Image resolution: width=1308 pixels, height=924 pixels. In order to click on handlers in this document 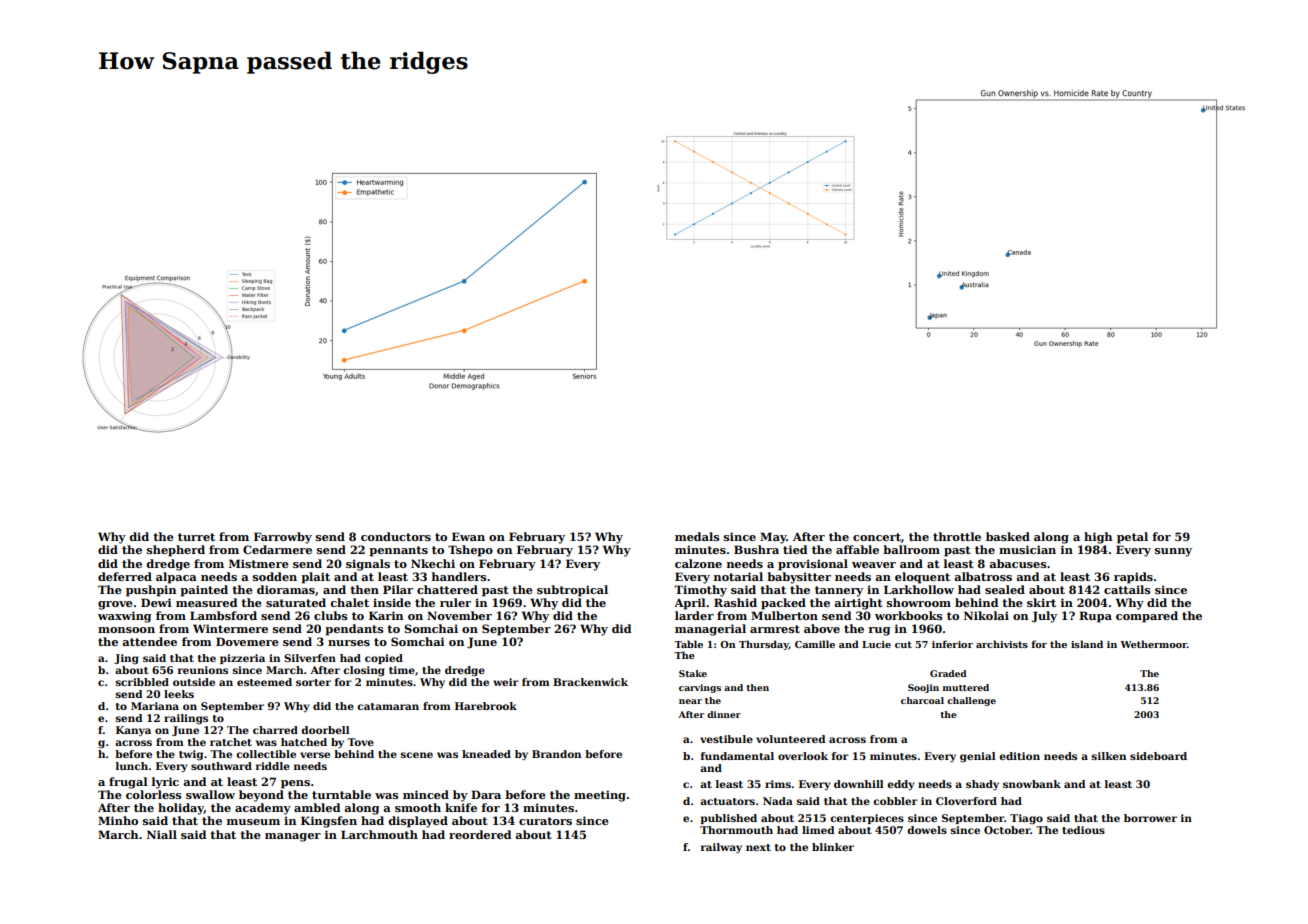, I will do `click(459, 576)`.
